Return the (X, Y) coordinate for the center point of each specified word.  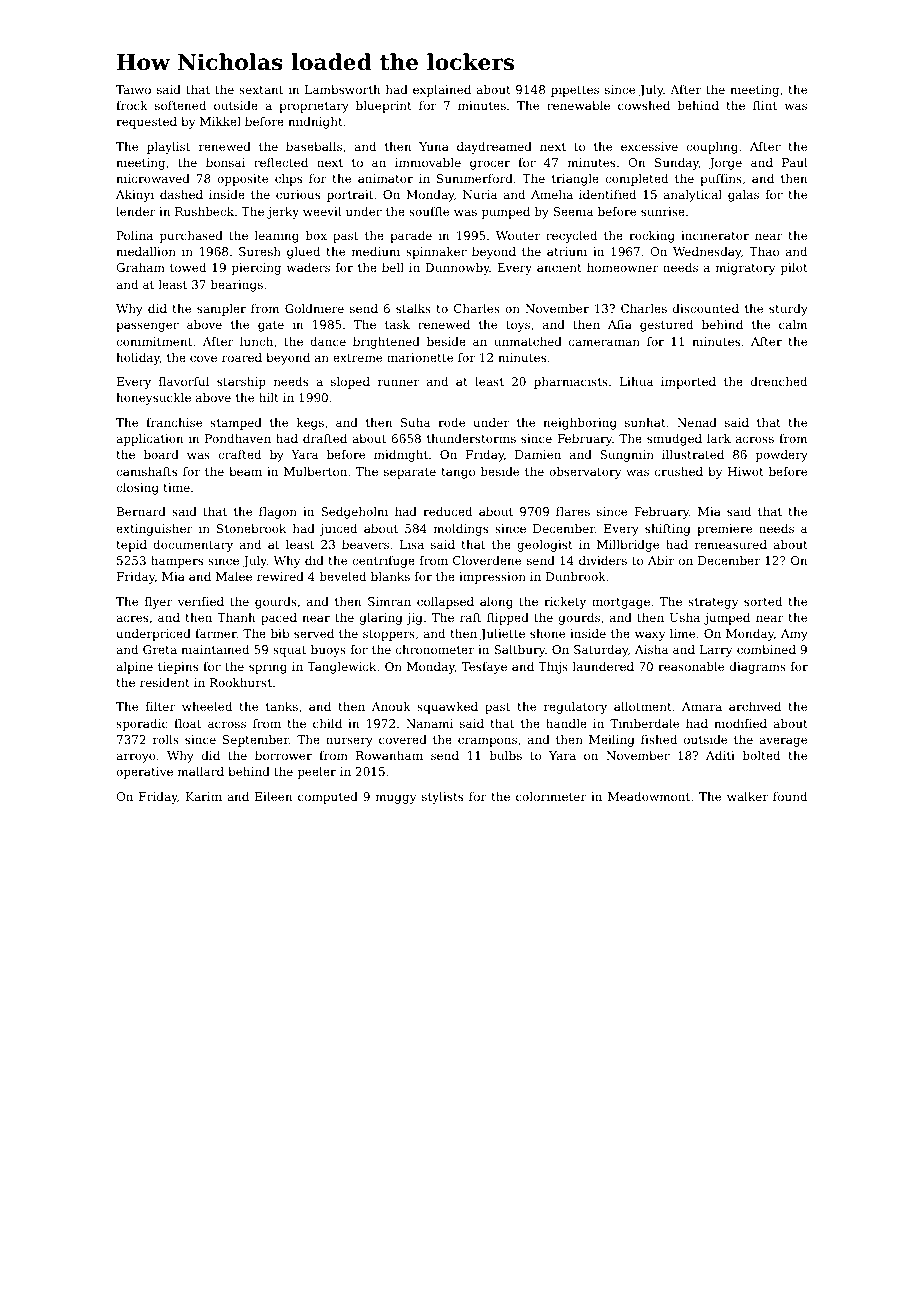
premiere (724, 530)
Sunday (677, 164)
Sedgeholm (354, 513)
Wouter (518, 235)
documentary (193, 546)
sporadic (142, 725)
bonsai (225, 162)
